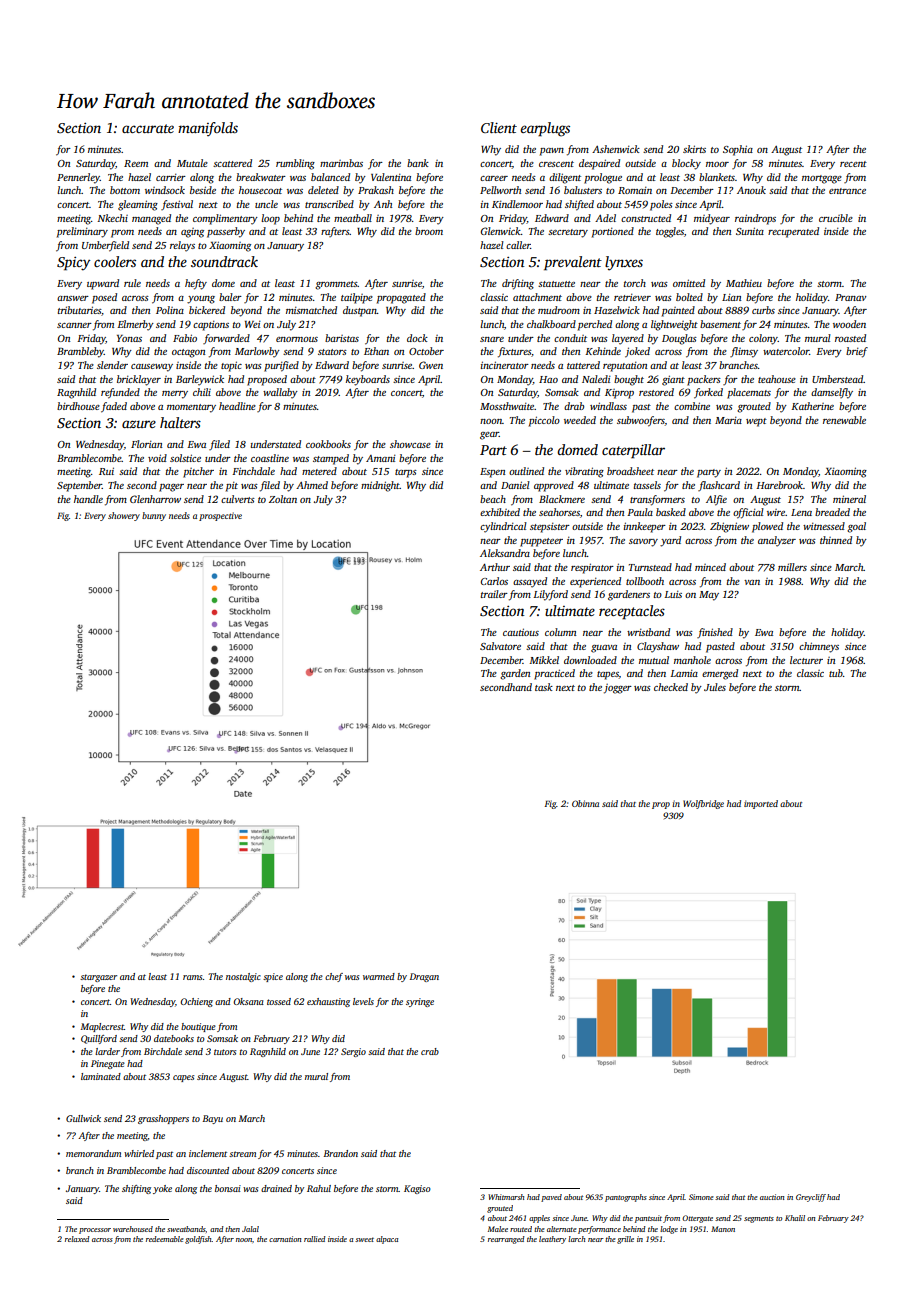 This screenshot has width=924, height=1308. Describe the element at coordinates (851, 297) in the screenshot. I see `Pranav` at that location.
